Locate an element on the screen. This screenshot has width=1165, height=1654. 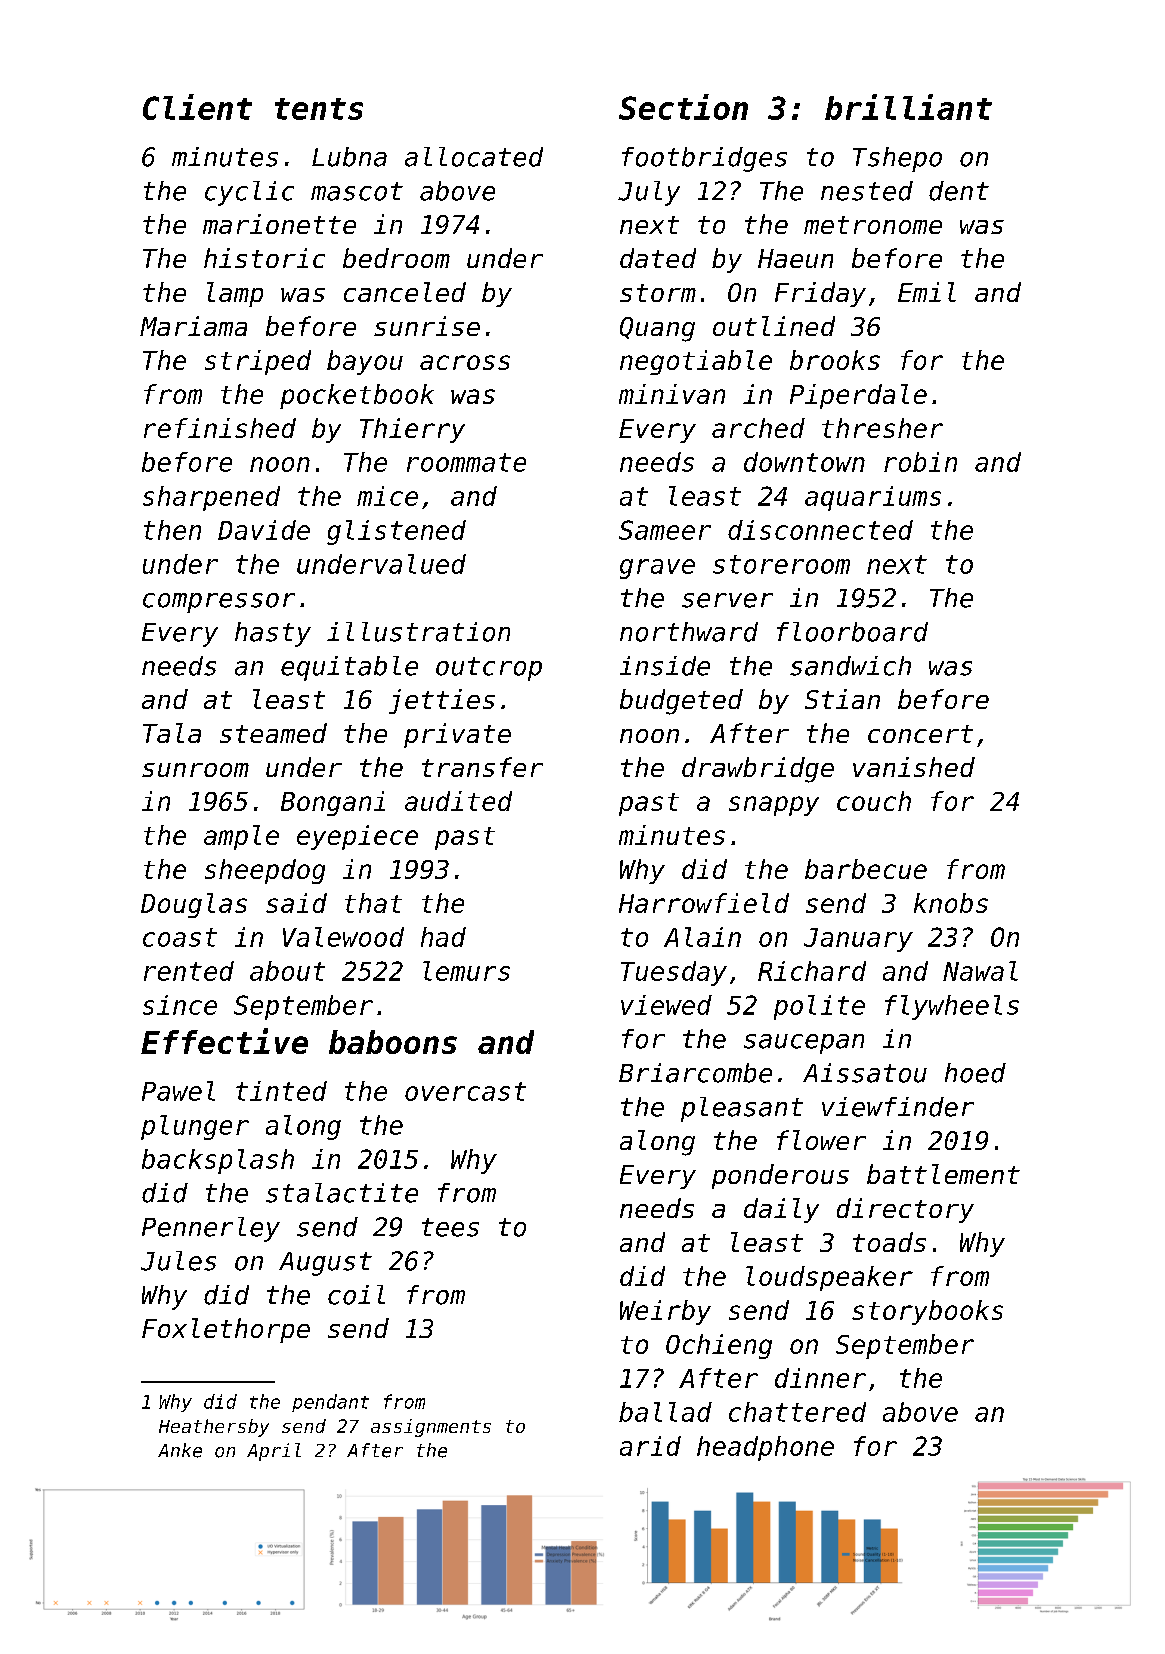
Weirby is located at coordinates (665, 1312).
